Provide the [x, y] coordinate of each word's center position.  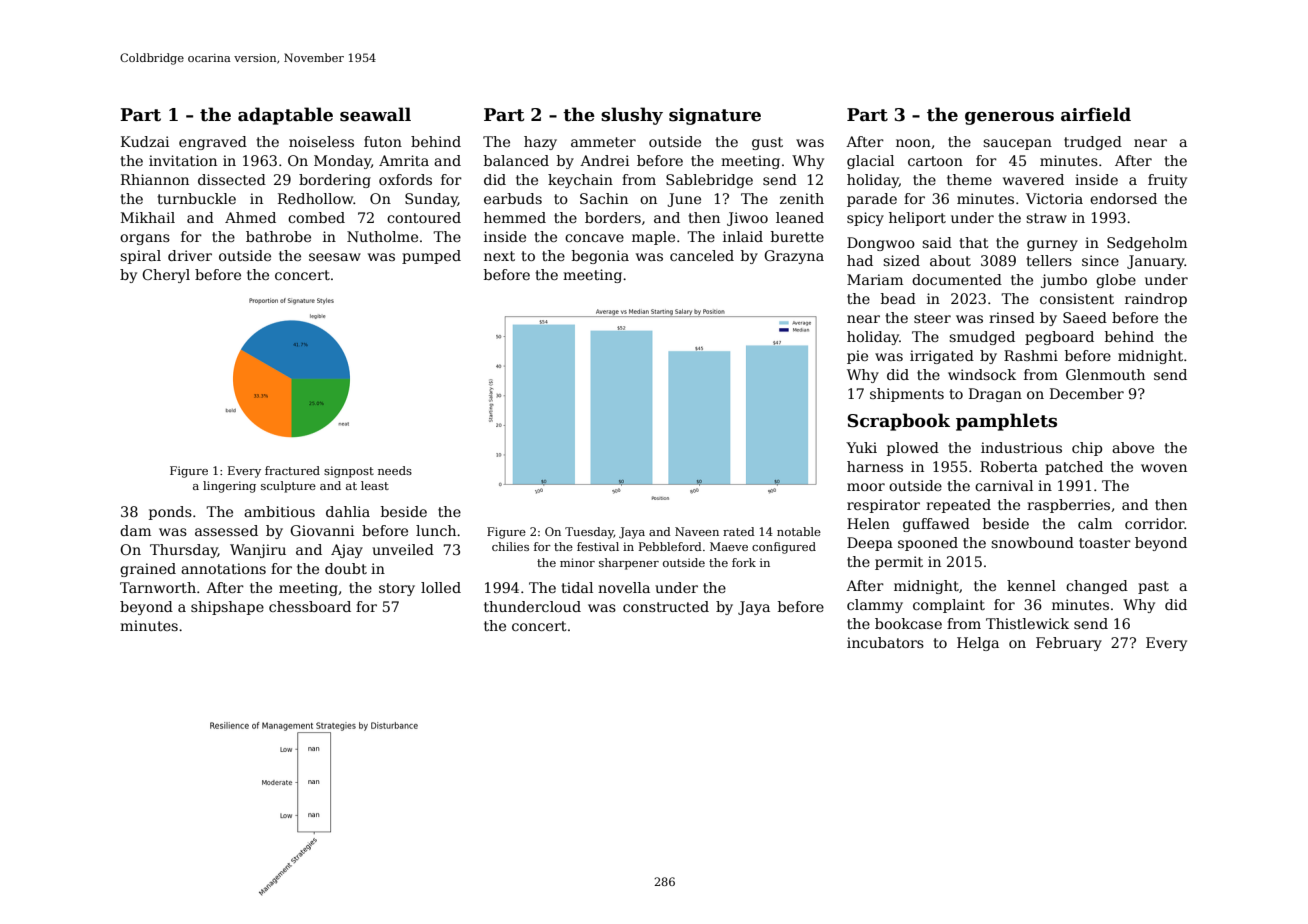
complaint [949, 606]
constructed [666, 606]
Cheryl [166, 276]
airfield [1096, 114]
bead [898, 298]
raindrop [1156, 300]
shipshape [227, 608]
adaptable [285, 116]
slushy [632, 116]
